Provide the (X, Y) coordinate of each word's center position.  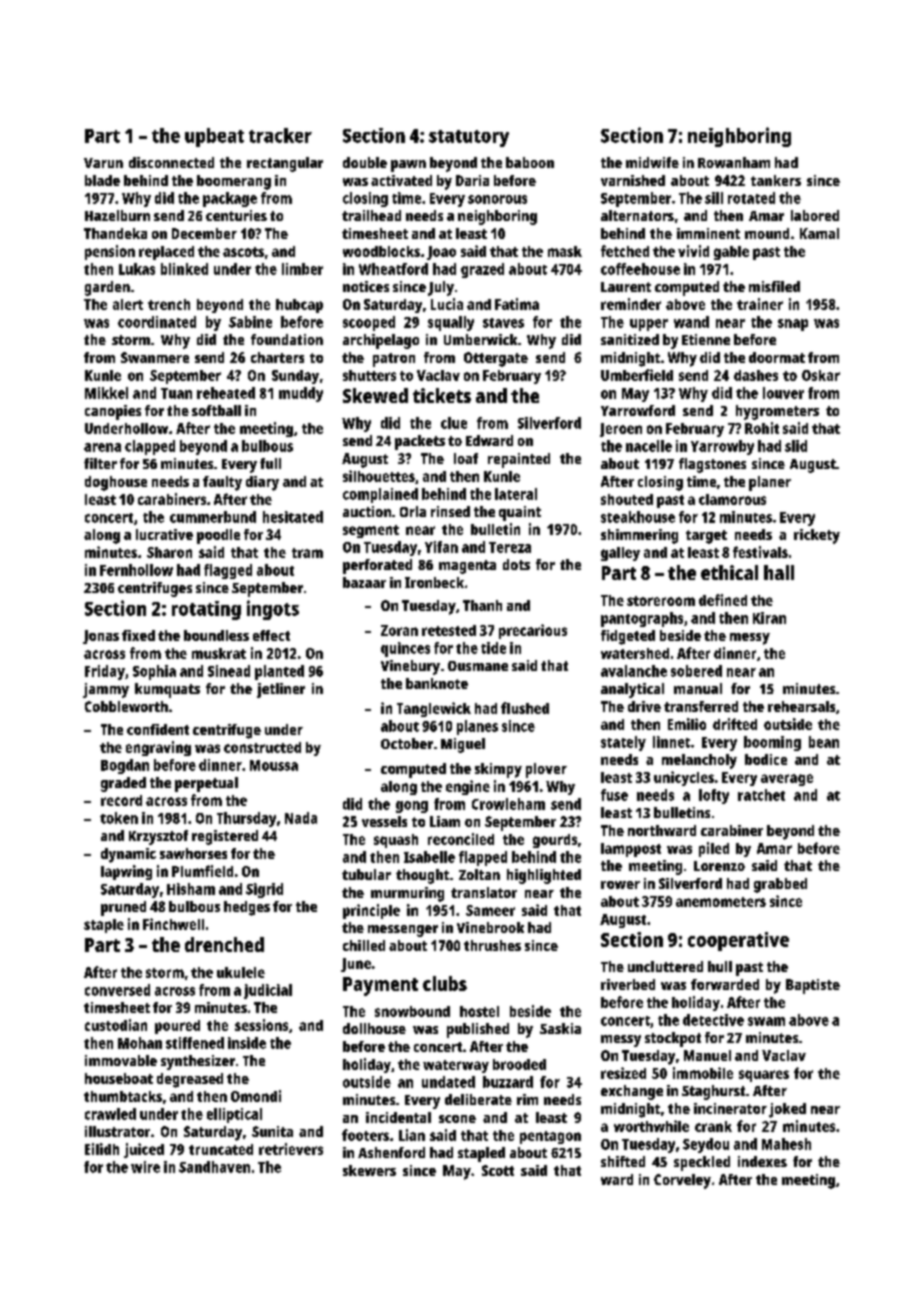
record (121, 800)
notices (366, 286)
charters (277, 357)
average (787, 780)
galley (620, 554)
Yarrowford (638, 410)
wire (145, 1167)
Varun (103, 163)
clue (454, 423)
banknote (437, 683)
